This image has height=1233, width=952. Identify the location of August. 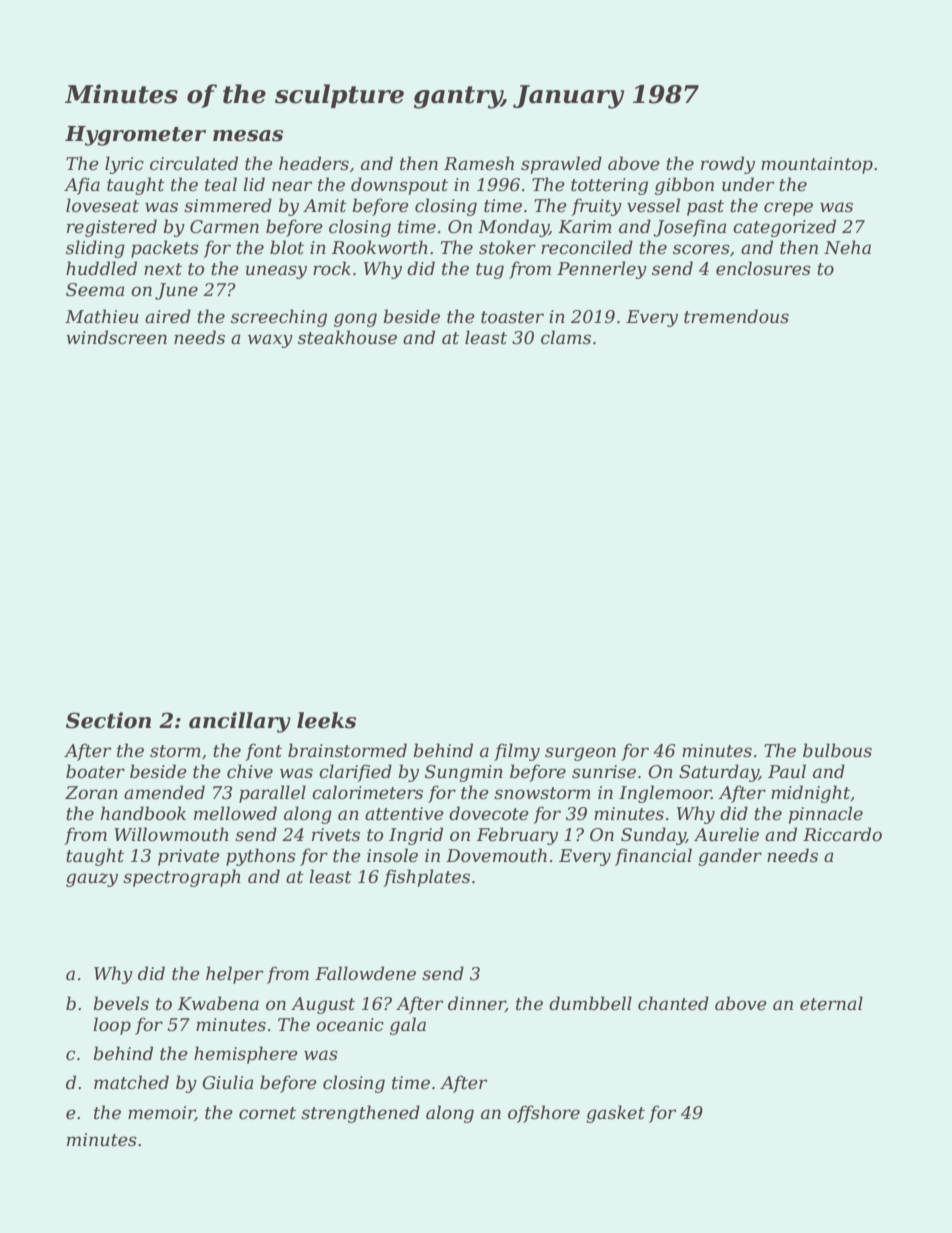
(323, 1005).
